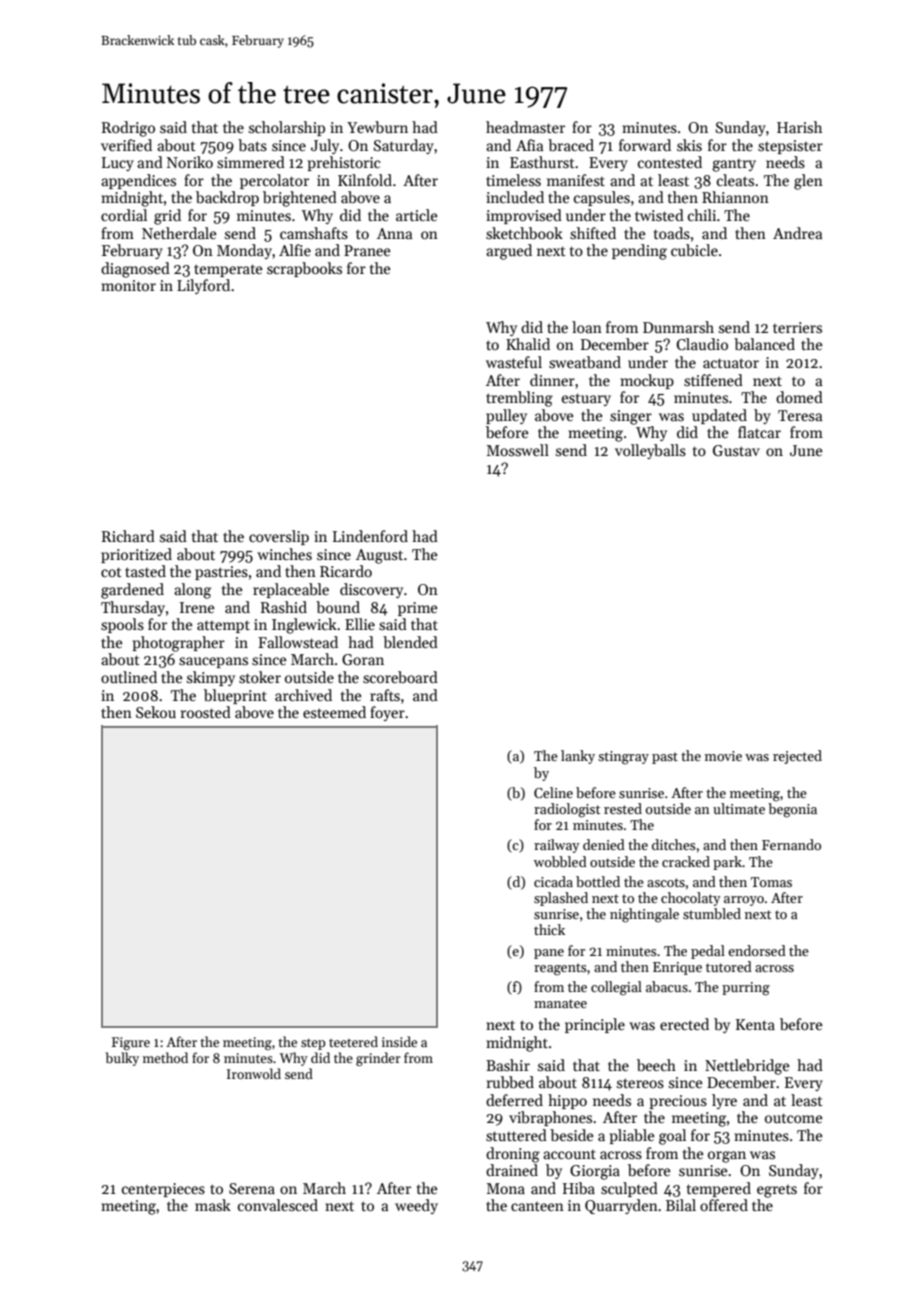  What do you see at coordinates (206, 712) in the image?
I see `roosted` at bounding box center [206, 712].
